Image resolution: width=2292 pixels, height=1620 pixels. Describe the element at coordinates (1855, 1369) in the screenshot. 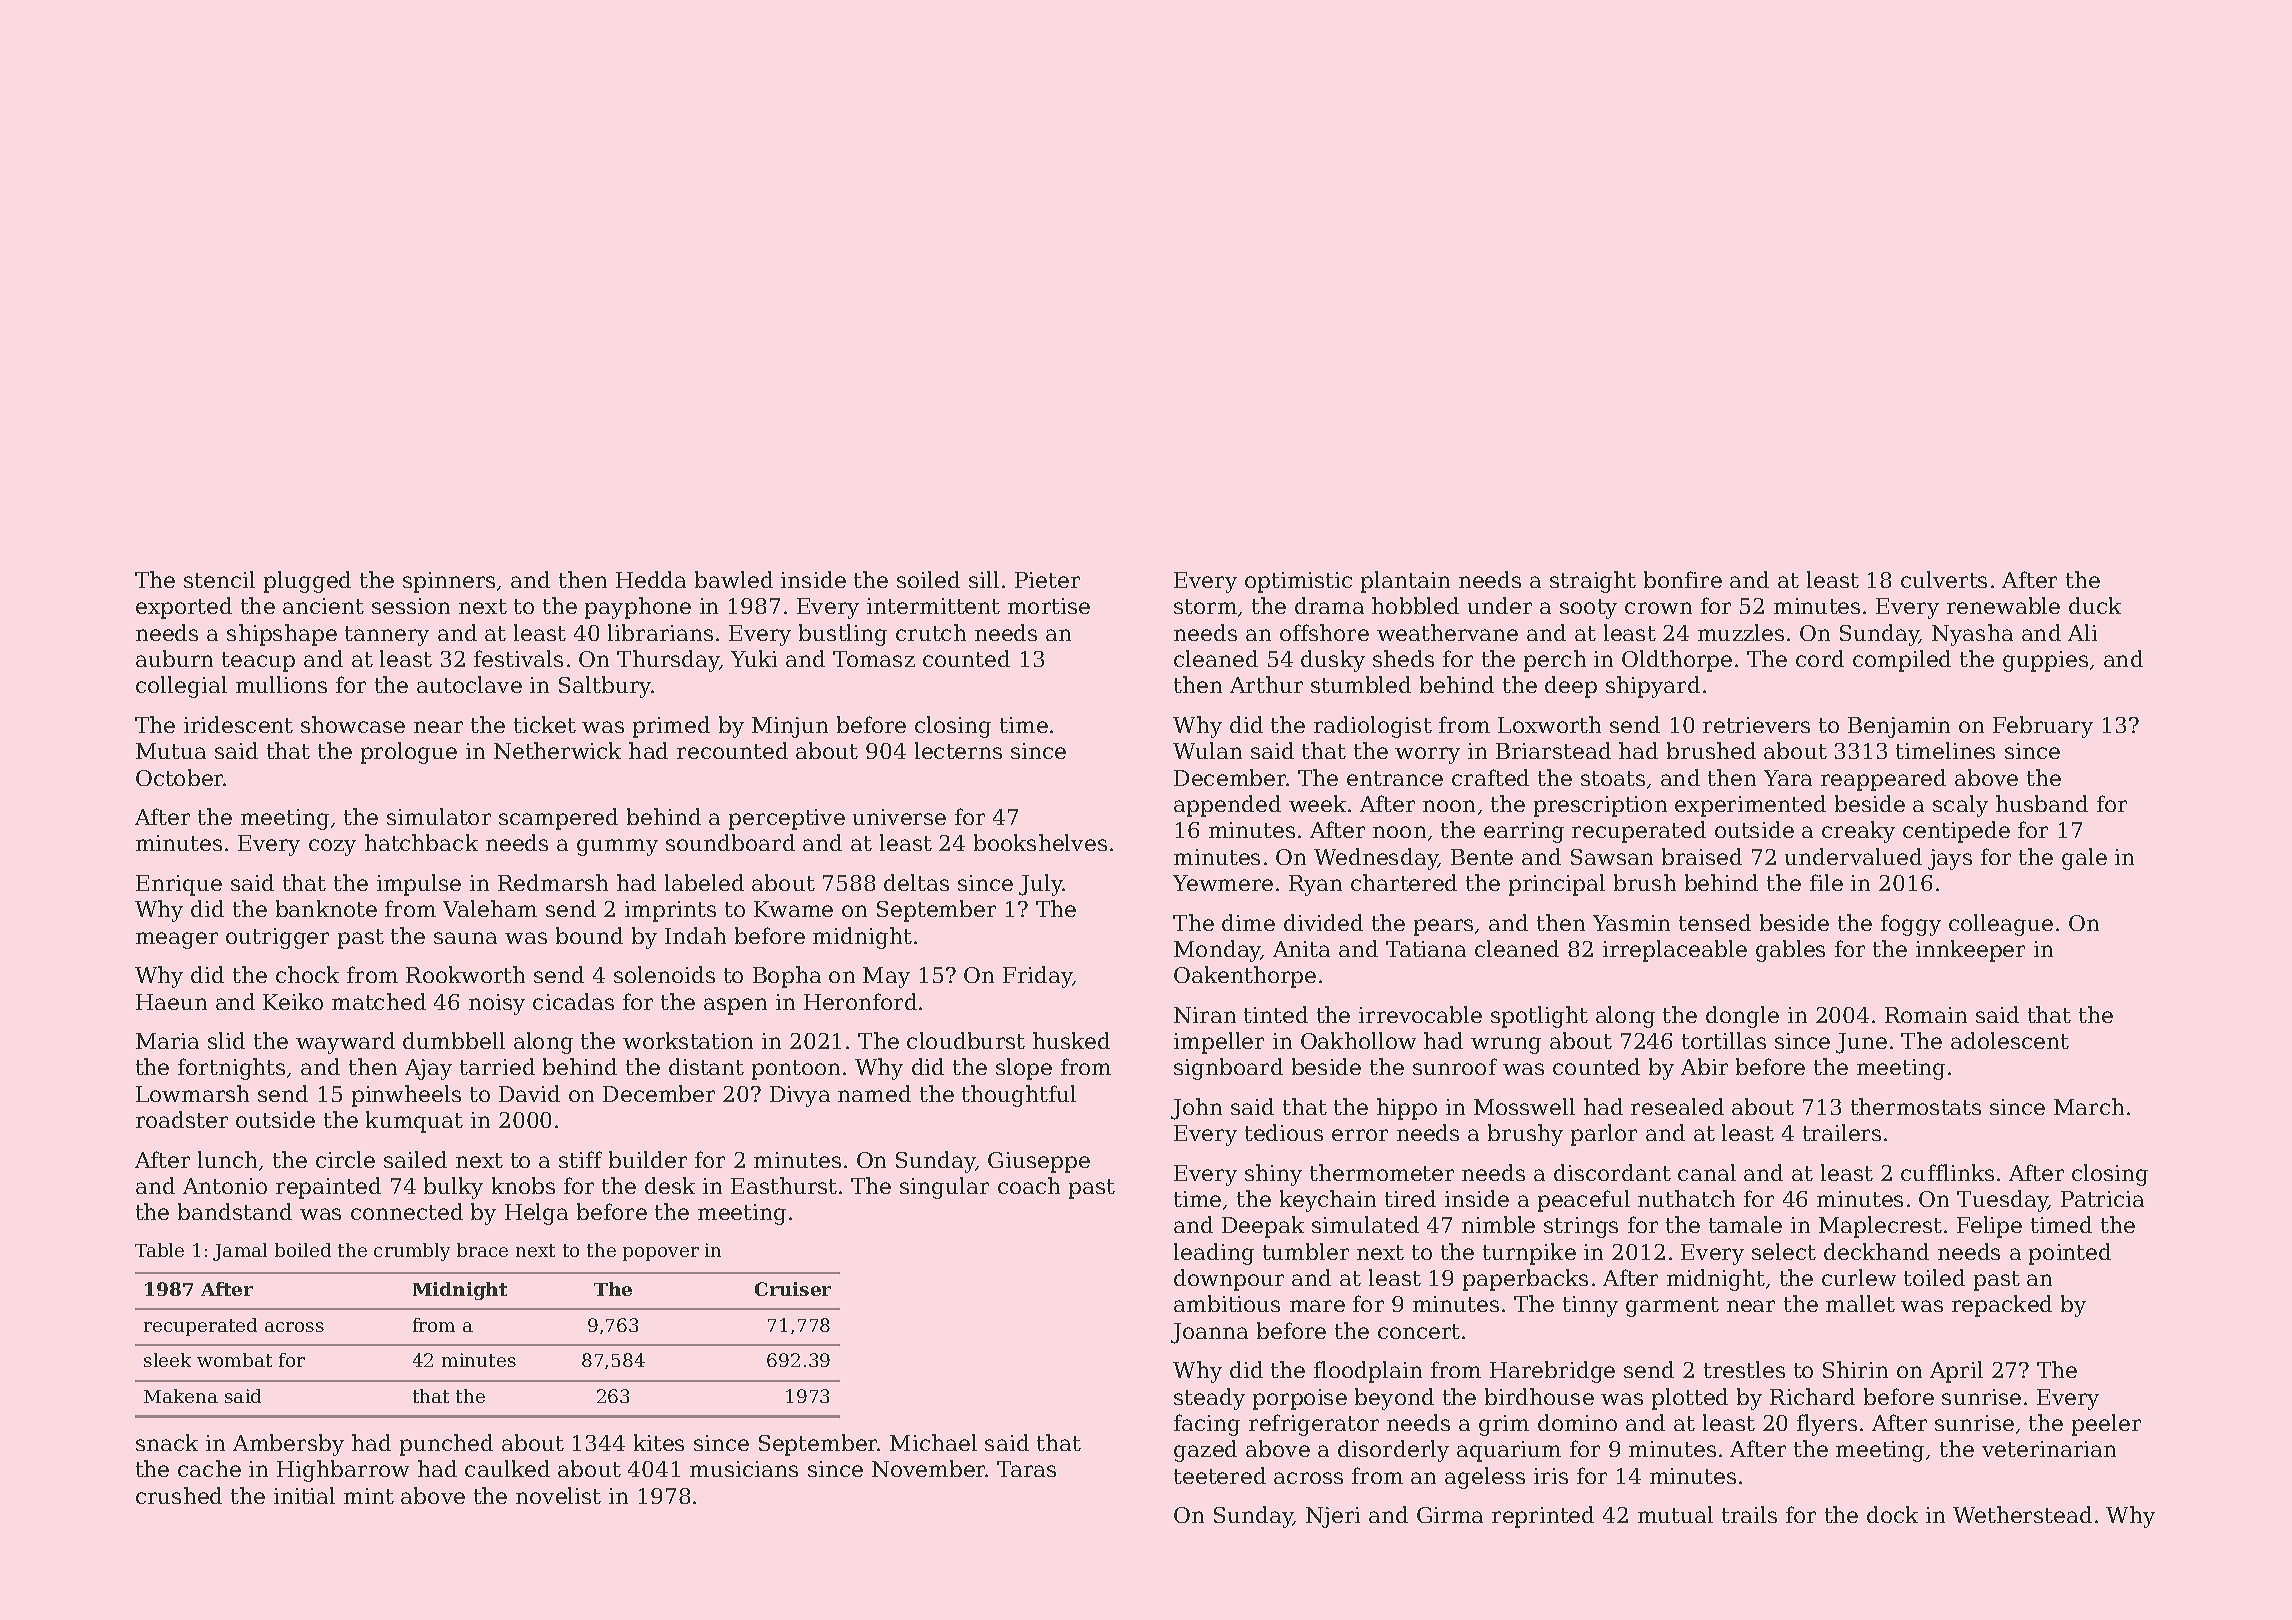

I see `Shirin` at that location.
